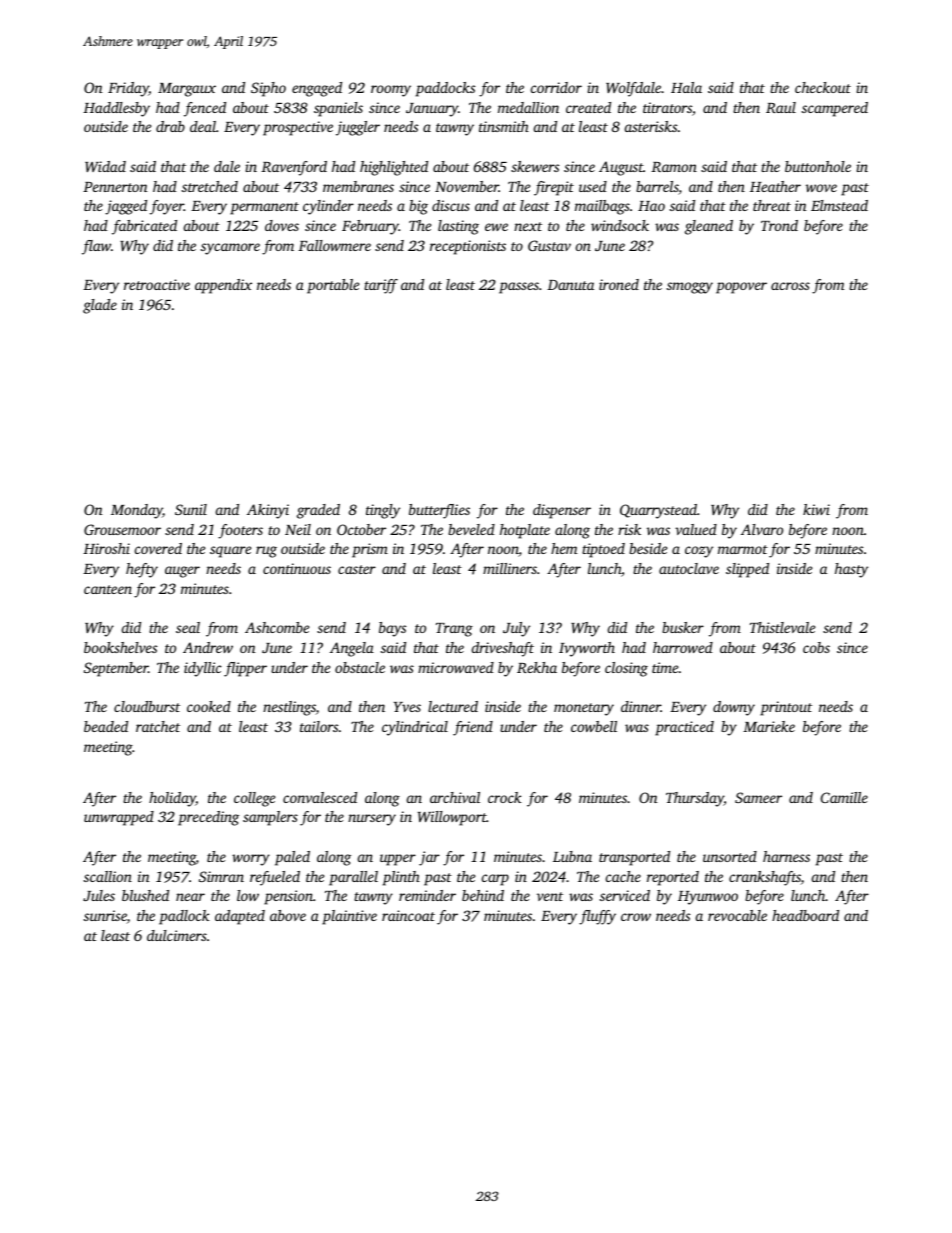 The height and width of the document is (1233, 952). What do you see at coordinates (96, 247) in the document?
I see `flaw` at bounding box center [96, 247].
